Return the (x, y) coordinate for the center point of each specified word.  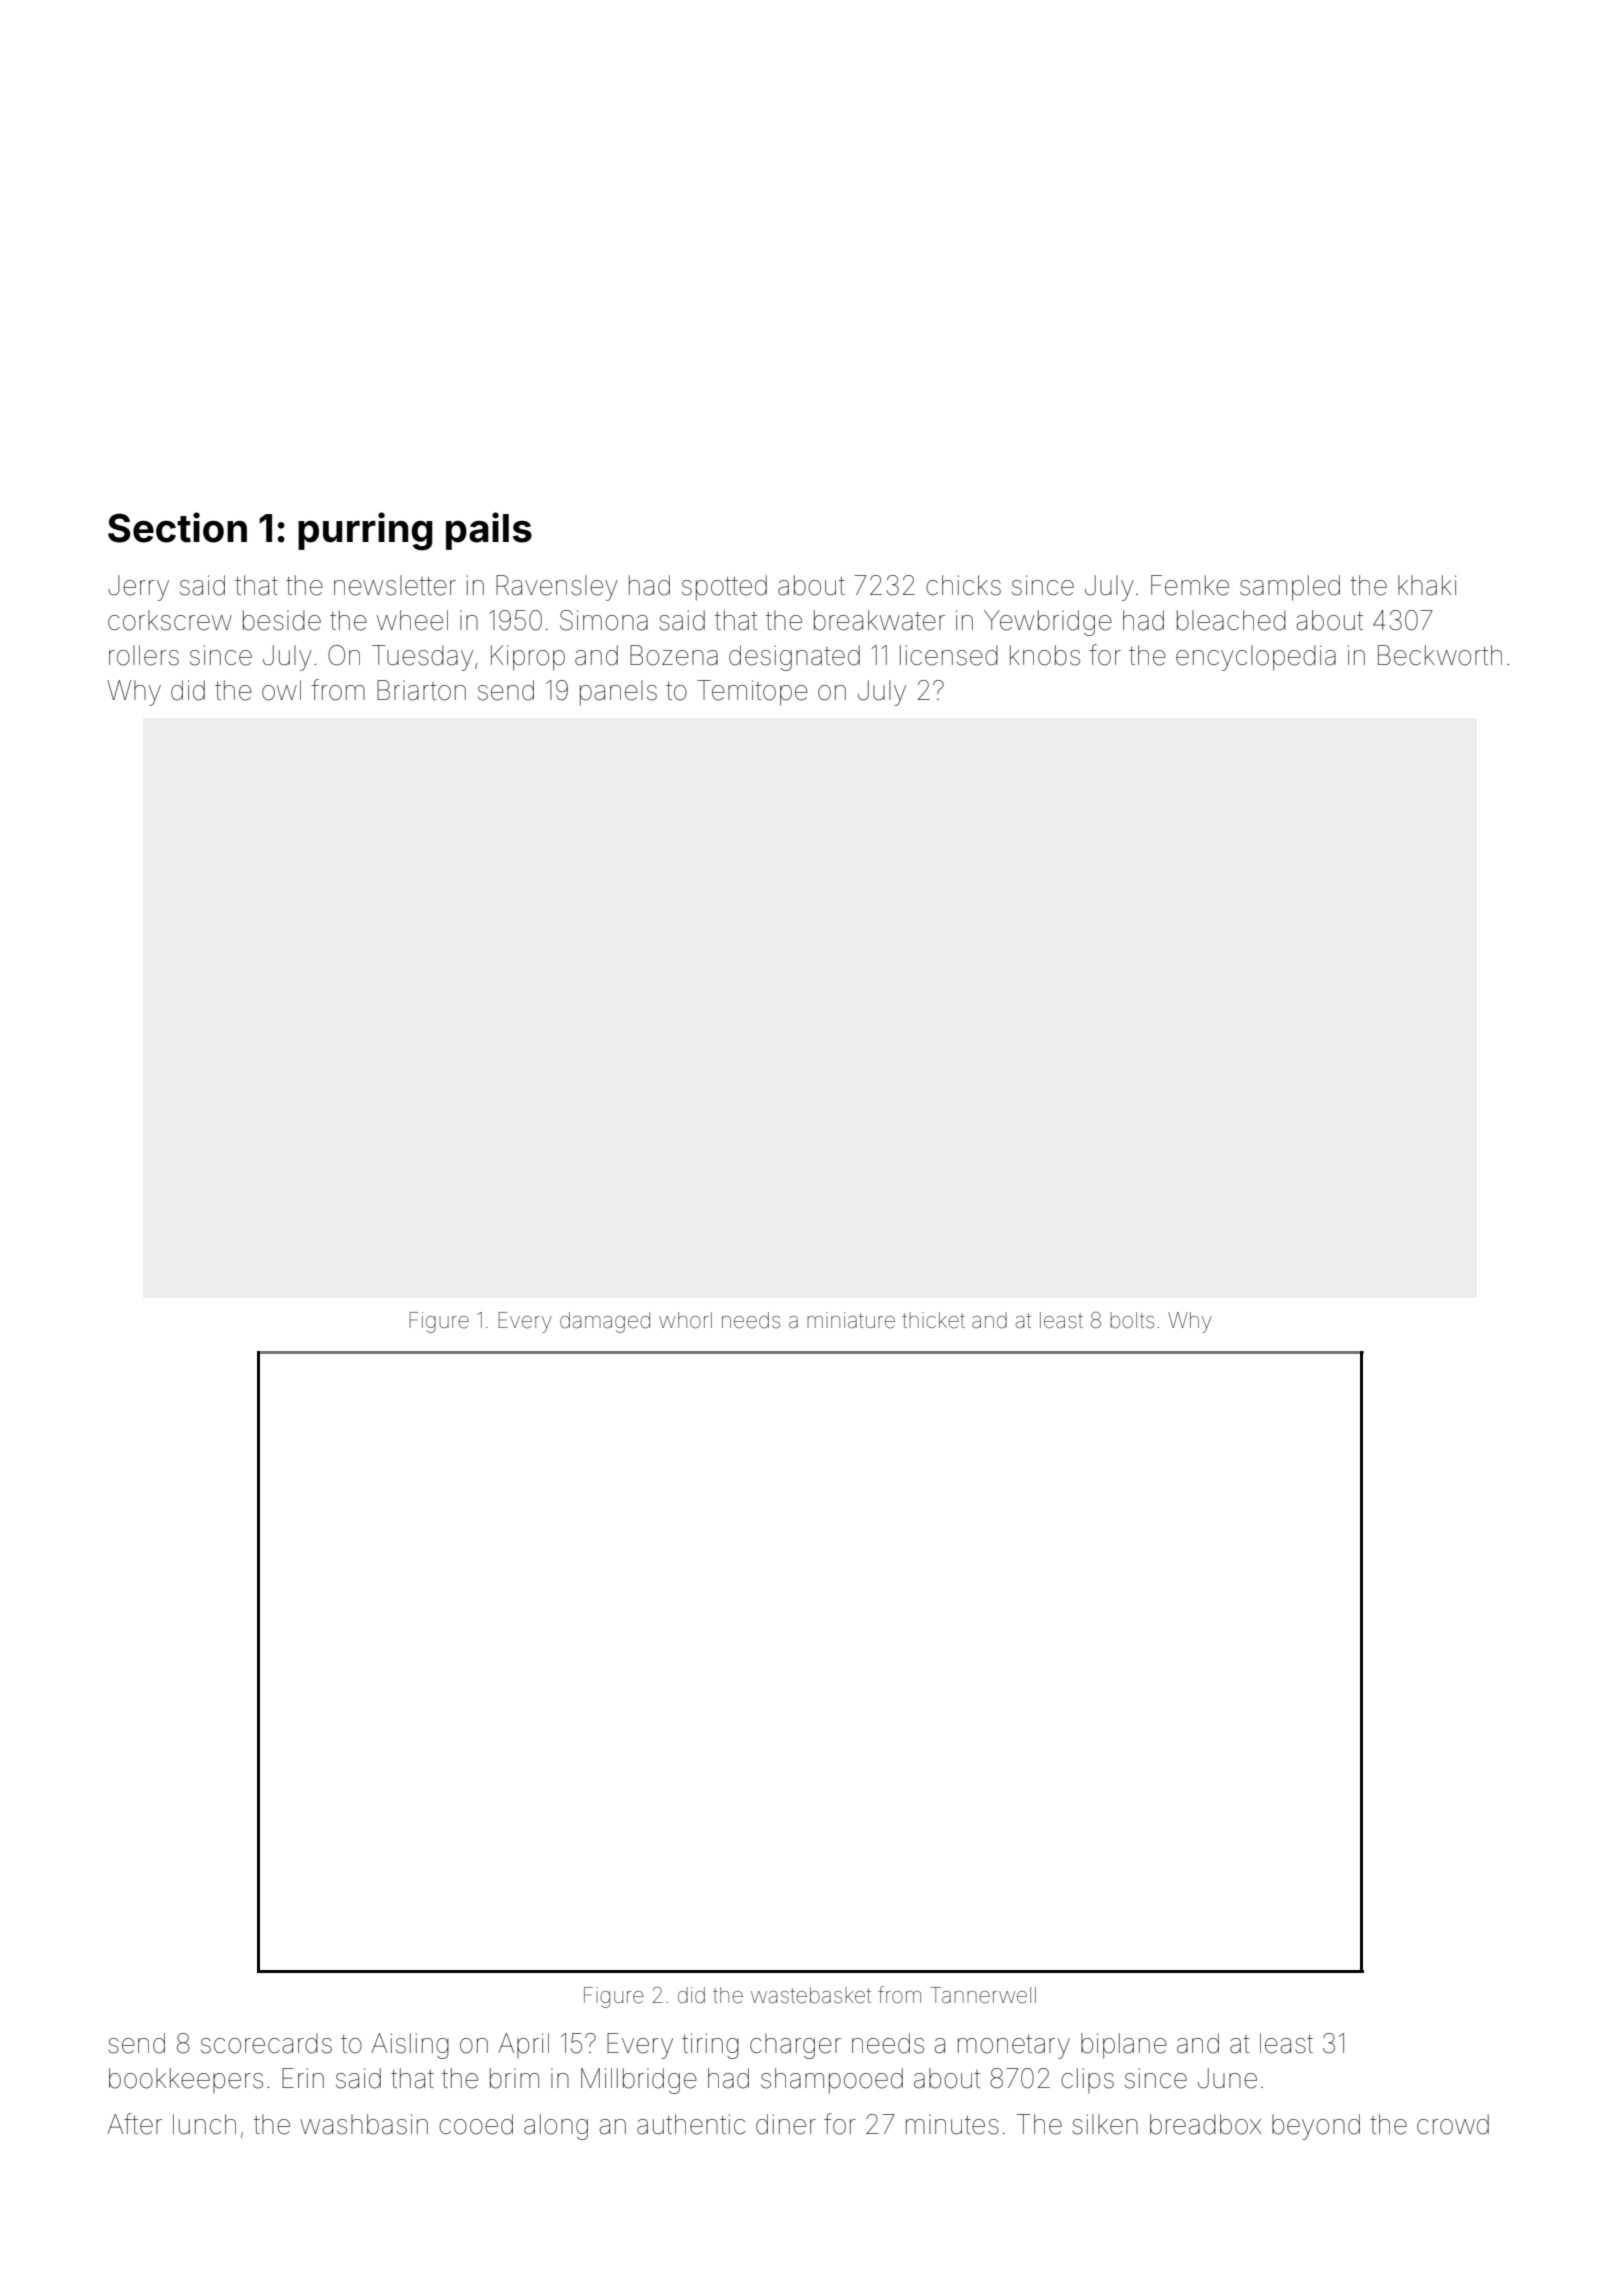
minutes (952, 2124)
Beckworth (1440, 655)
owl (281, 690)
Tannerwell (983, 1995)
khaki (1427, 585)
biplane (1124, 2046)
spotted (724, 588)
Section (177, 527)
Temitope (752, 693)
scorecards (266, 2043)
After (134, 2124)
